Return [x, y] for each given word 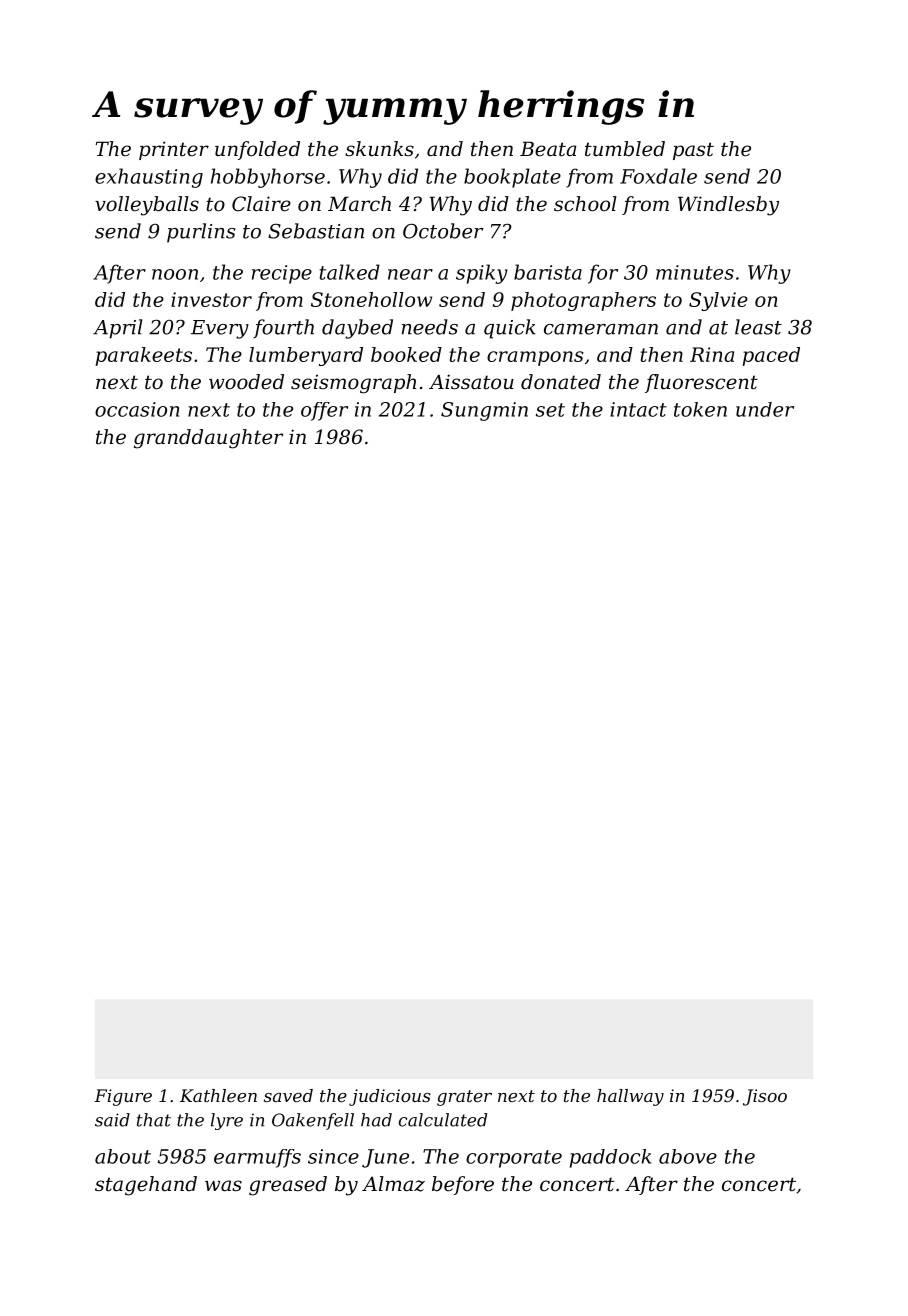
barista [548, 272]
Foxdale [658, 176]
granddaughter [208, 439]
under [765, 409]
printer [174, 150]
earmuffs [257, 1158]
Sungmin [484, 411]
